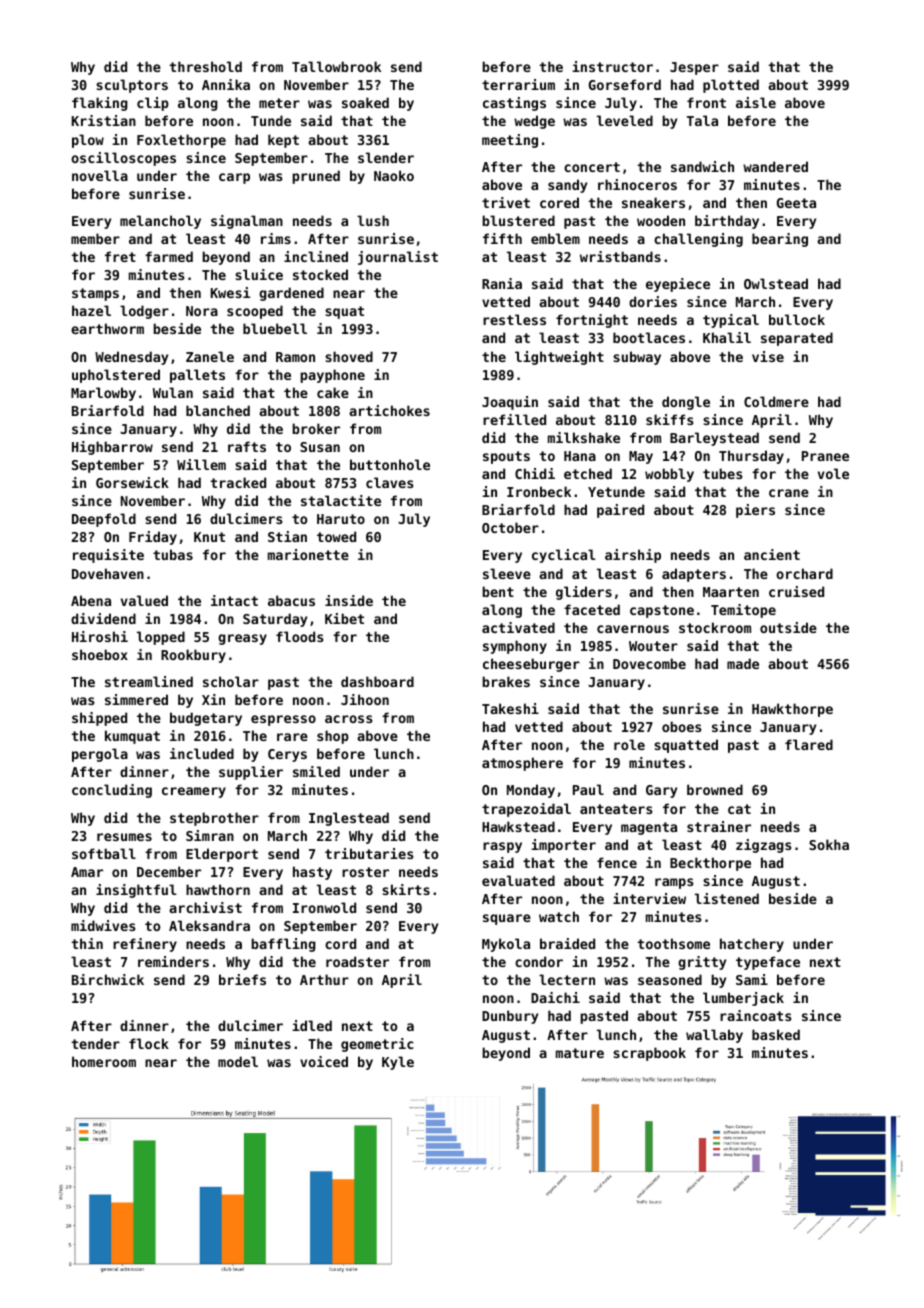 Image resolution: width=924 pixels, height=1308 pixels. What do you see at coordinates (829, 844) in the page?
I see `Sokha` at bounding box center [829, 844].
